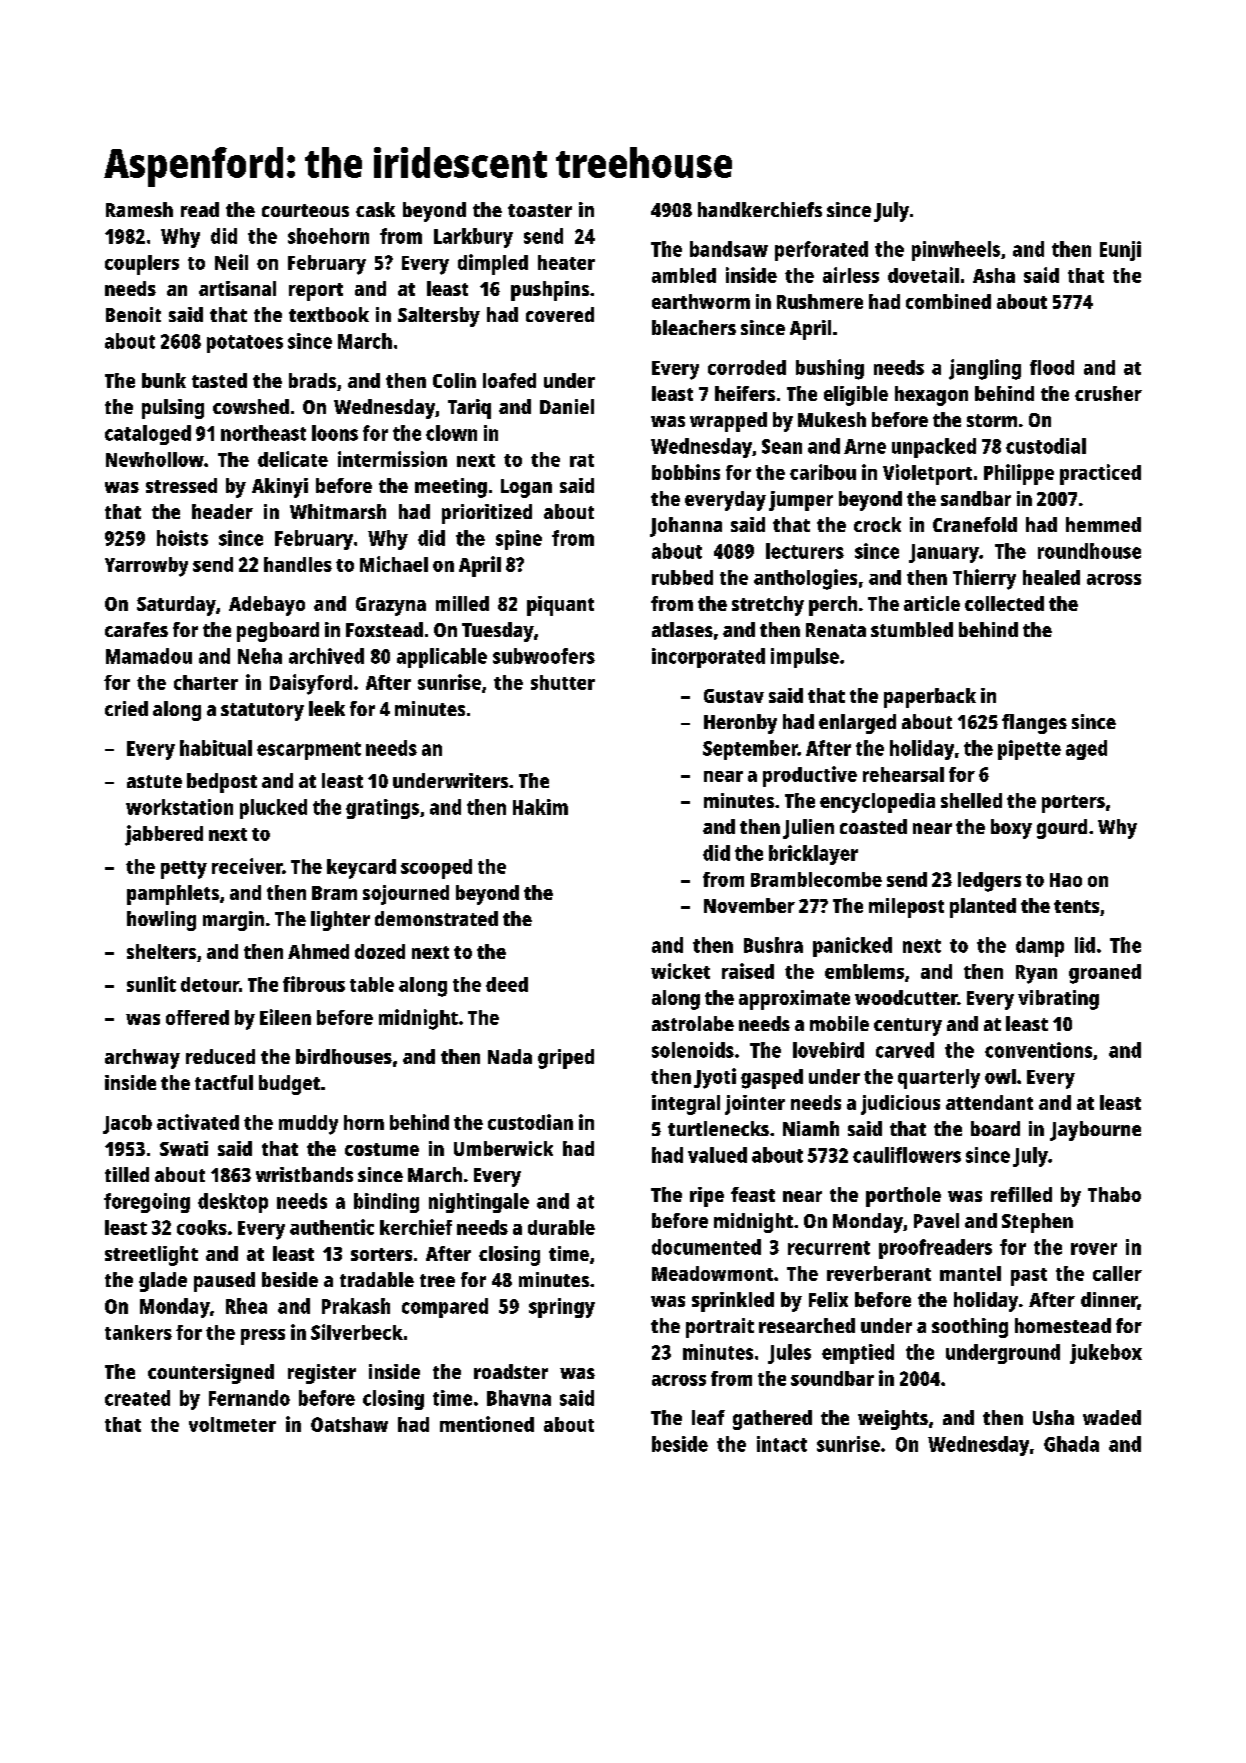 This screenshot has height=1763, width=1246. What do you see at coordinates (305, 210) in the screenshot?
I see `courteous` at bounding box center [305, 210].
